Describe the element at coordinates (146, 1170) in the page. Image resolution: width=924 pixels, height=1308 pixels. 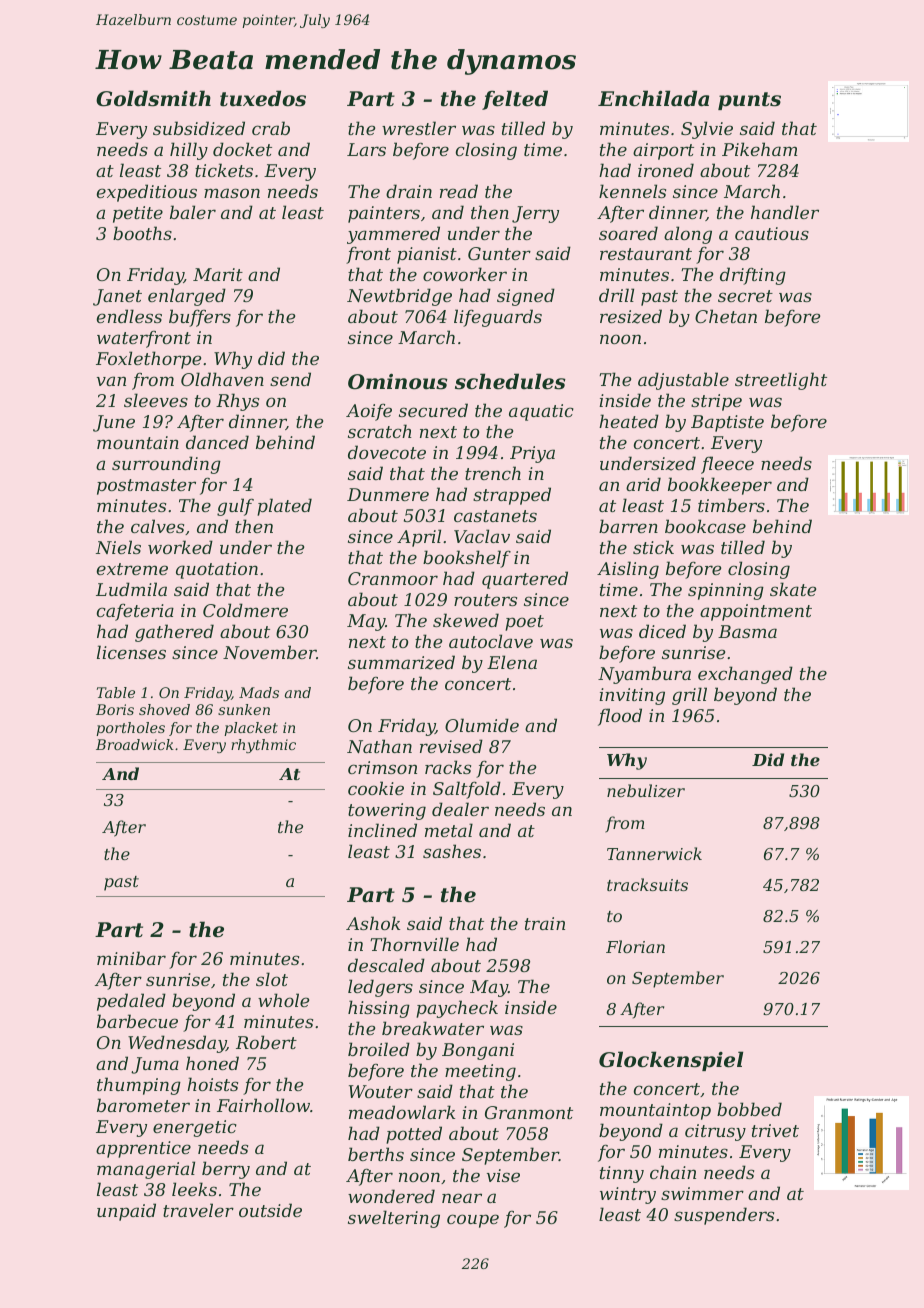
I see `managerial` at that location.
